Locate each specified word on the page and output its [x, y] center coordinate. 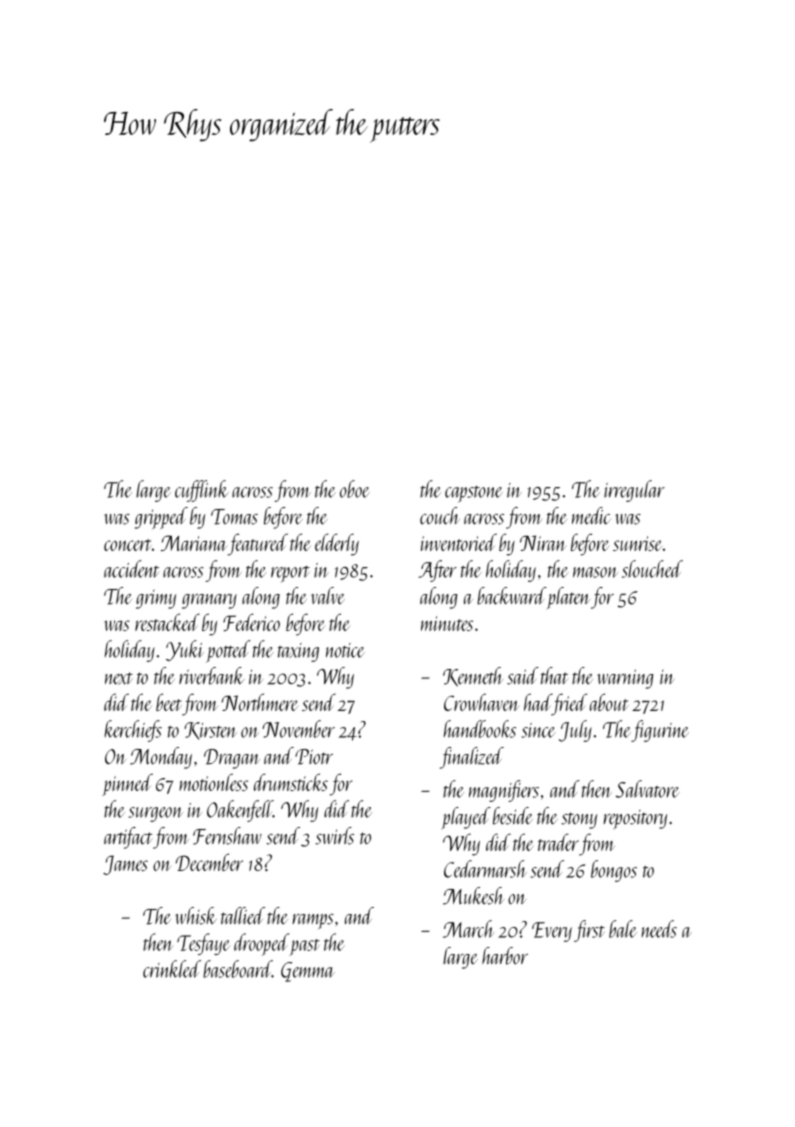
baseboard [237, 969]
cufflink [202, 491]
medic [591, 516]
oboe [355, 489]
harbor [505, 956]
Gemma [308, 972]
